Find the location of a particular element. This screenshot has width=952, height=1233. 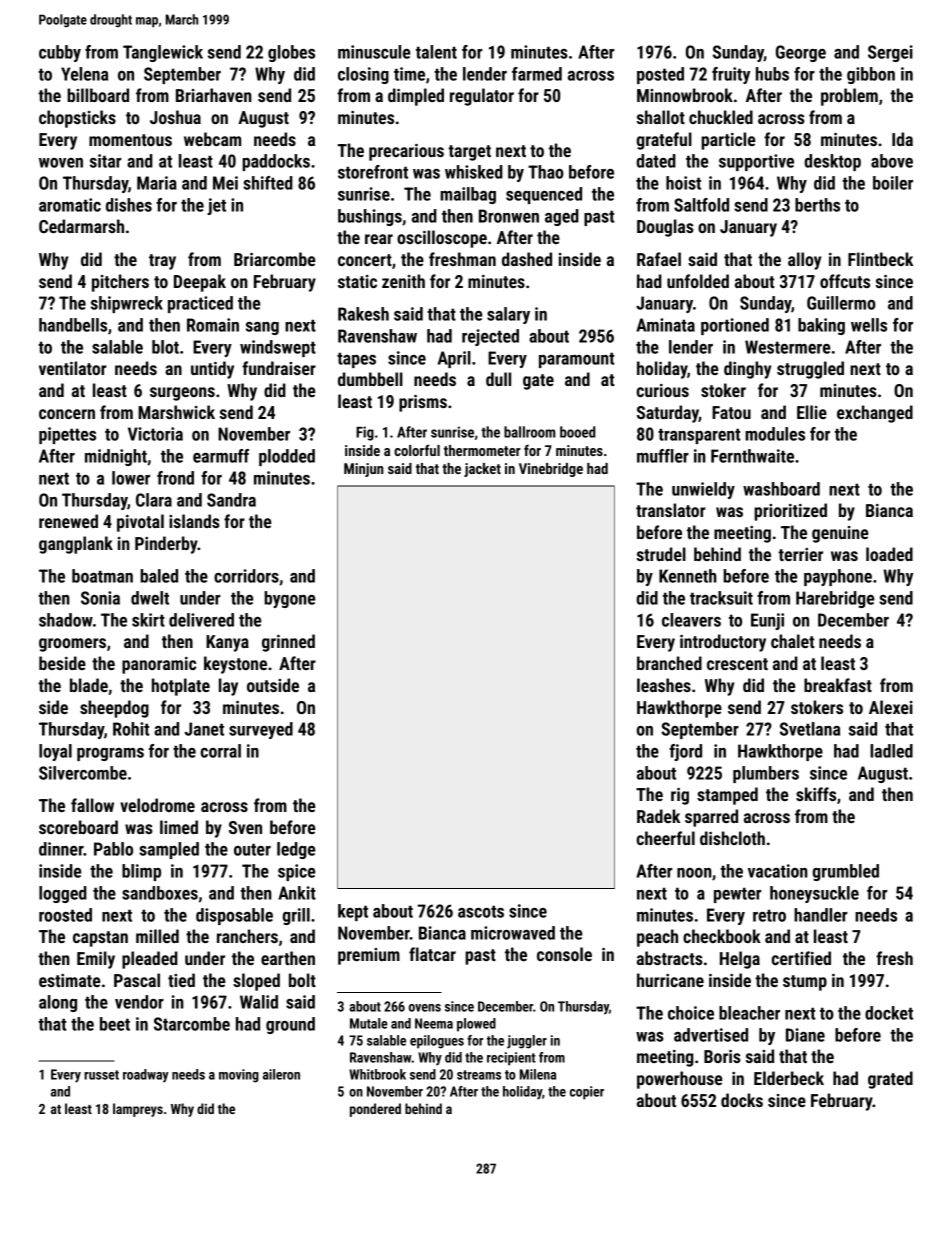

blot is located at coordinates (165, 347).
